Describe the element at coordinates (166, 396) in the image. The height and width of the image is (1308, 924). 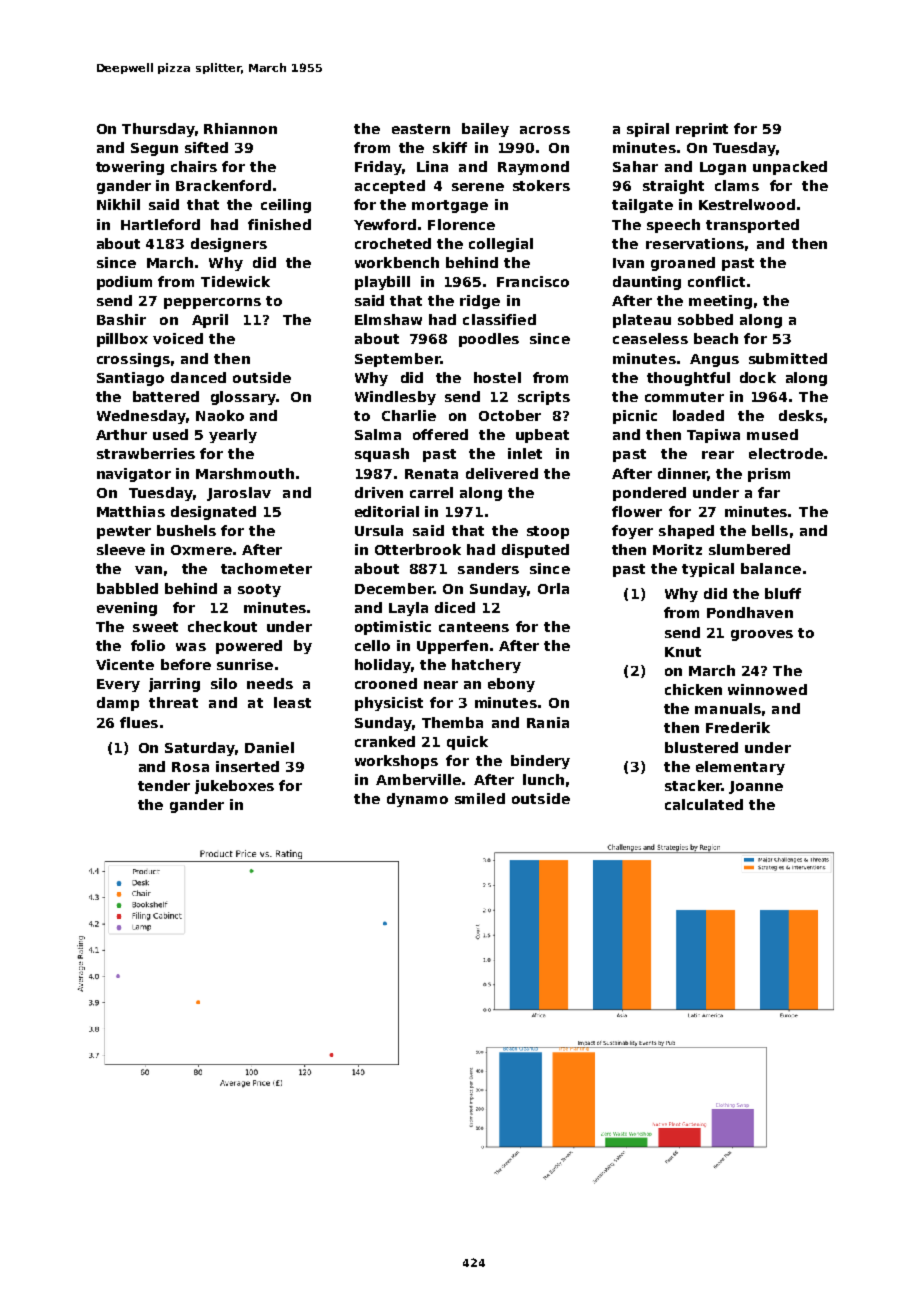
I see `battered` at that location.
